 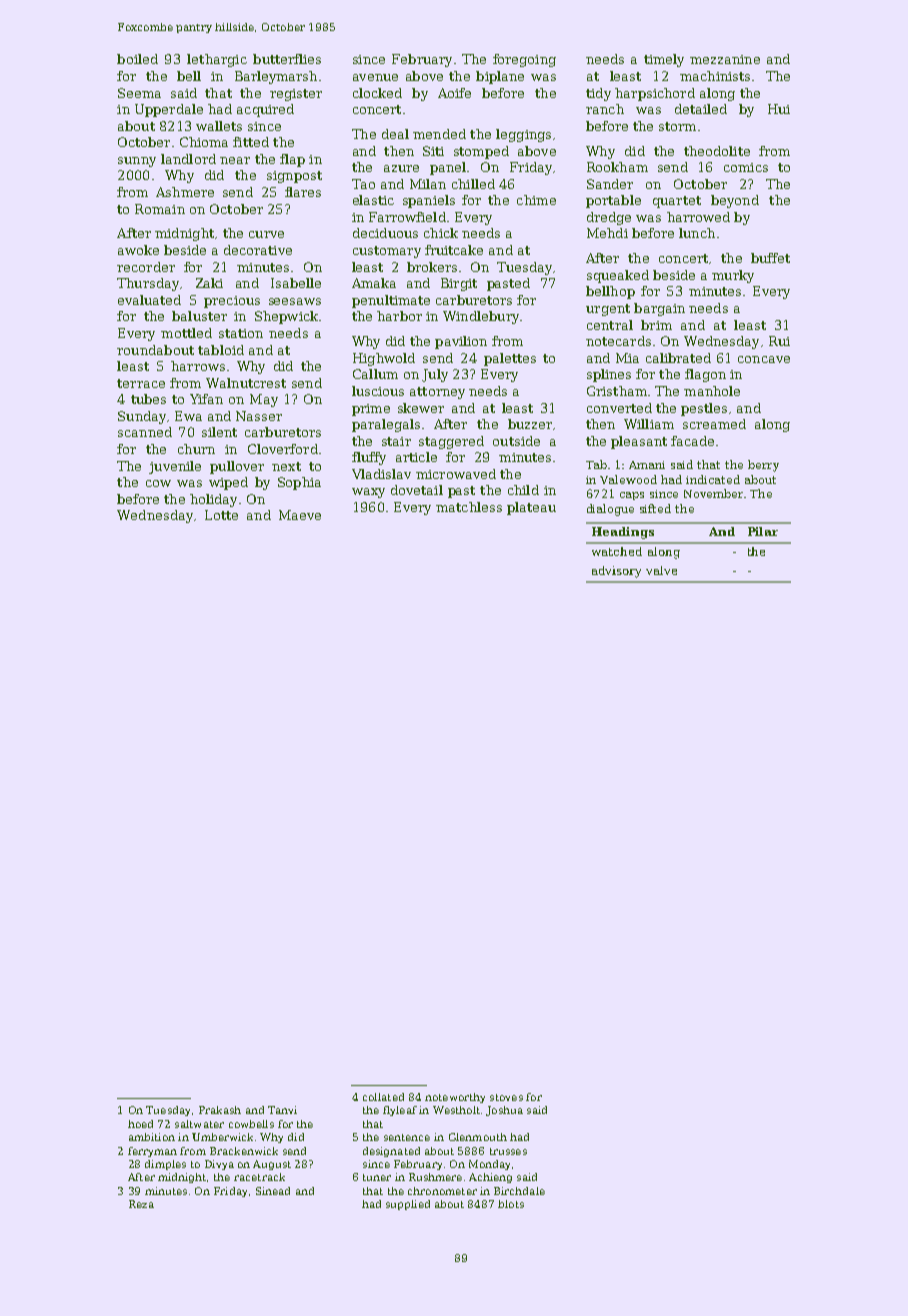 I want to click on blots, so click(x=511, y=1204).
